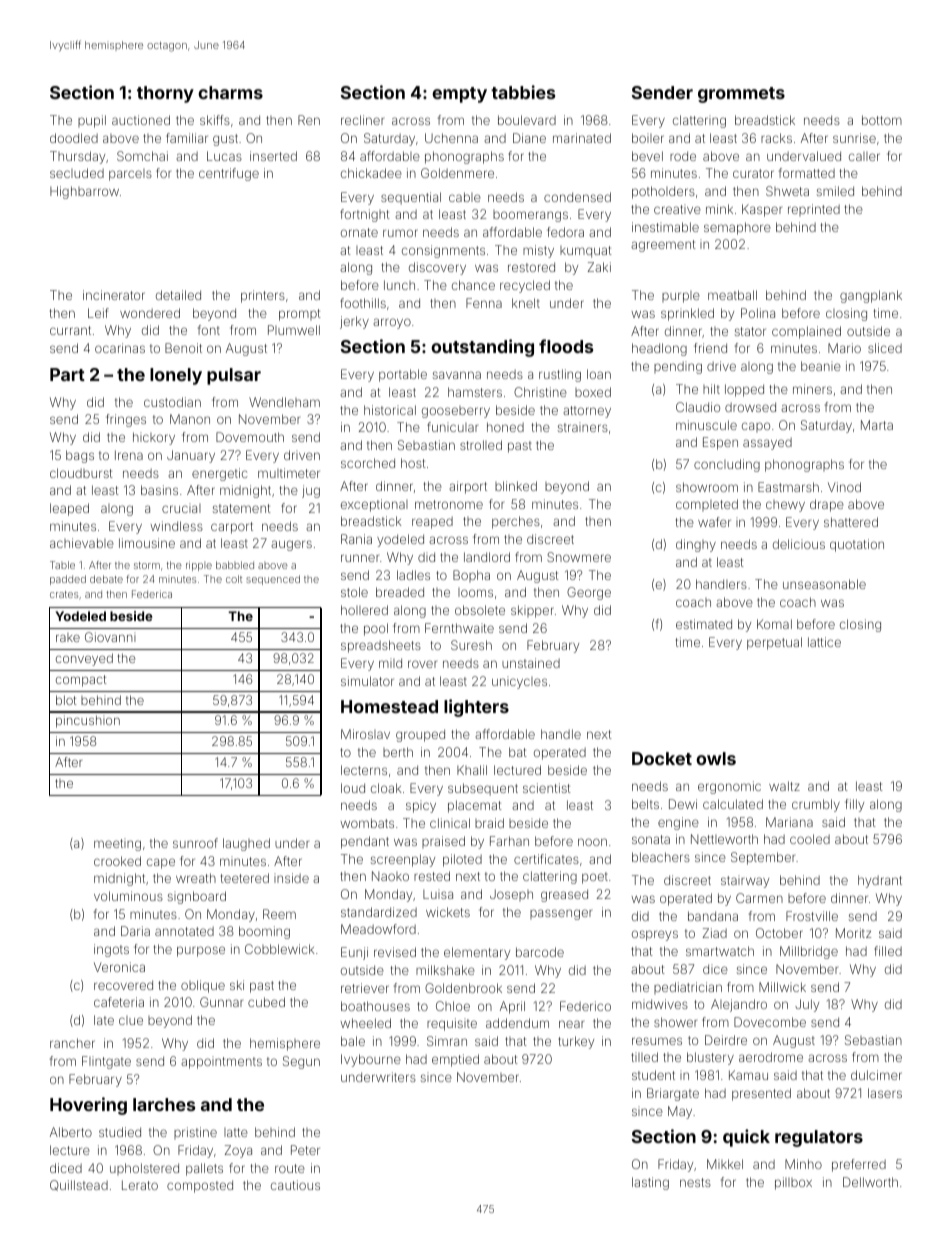 Image resolution: width=952 pixels, height=1233 pixels. Describe the element at coordinates (774, 643) in the screenshot. I see `perpetual` at that location.
